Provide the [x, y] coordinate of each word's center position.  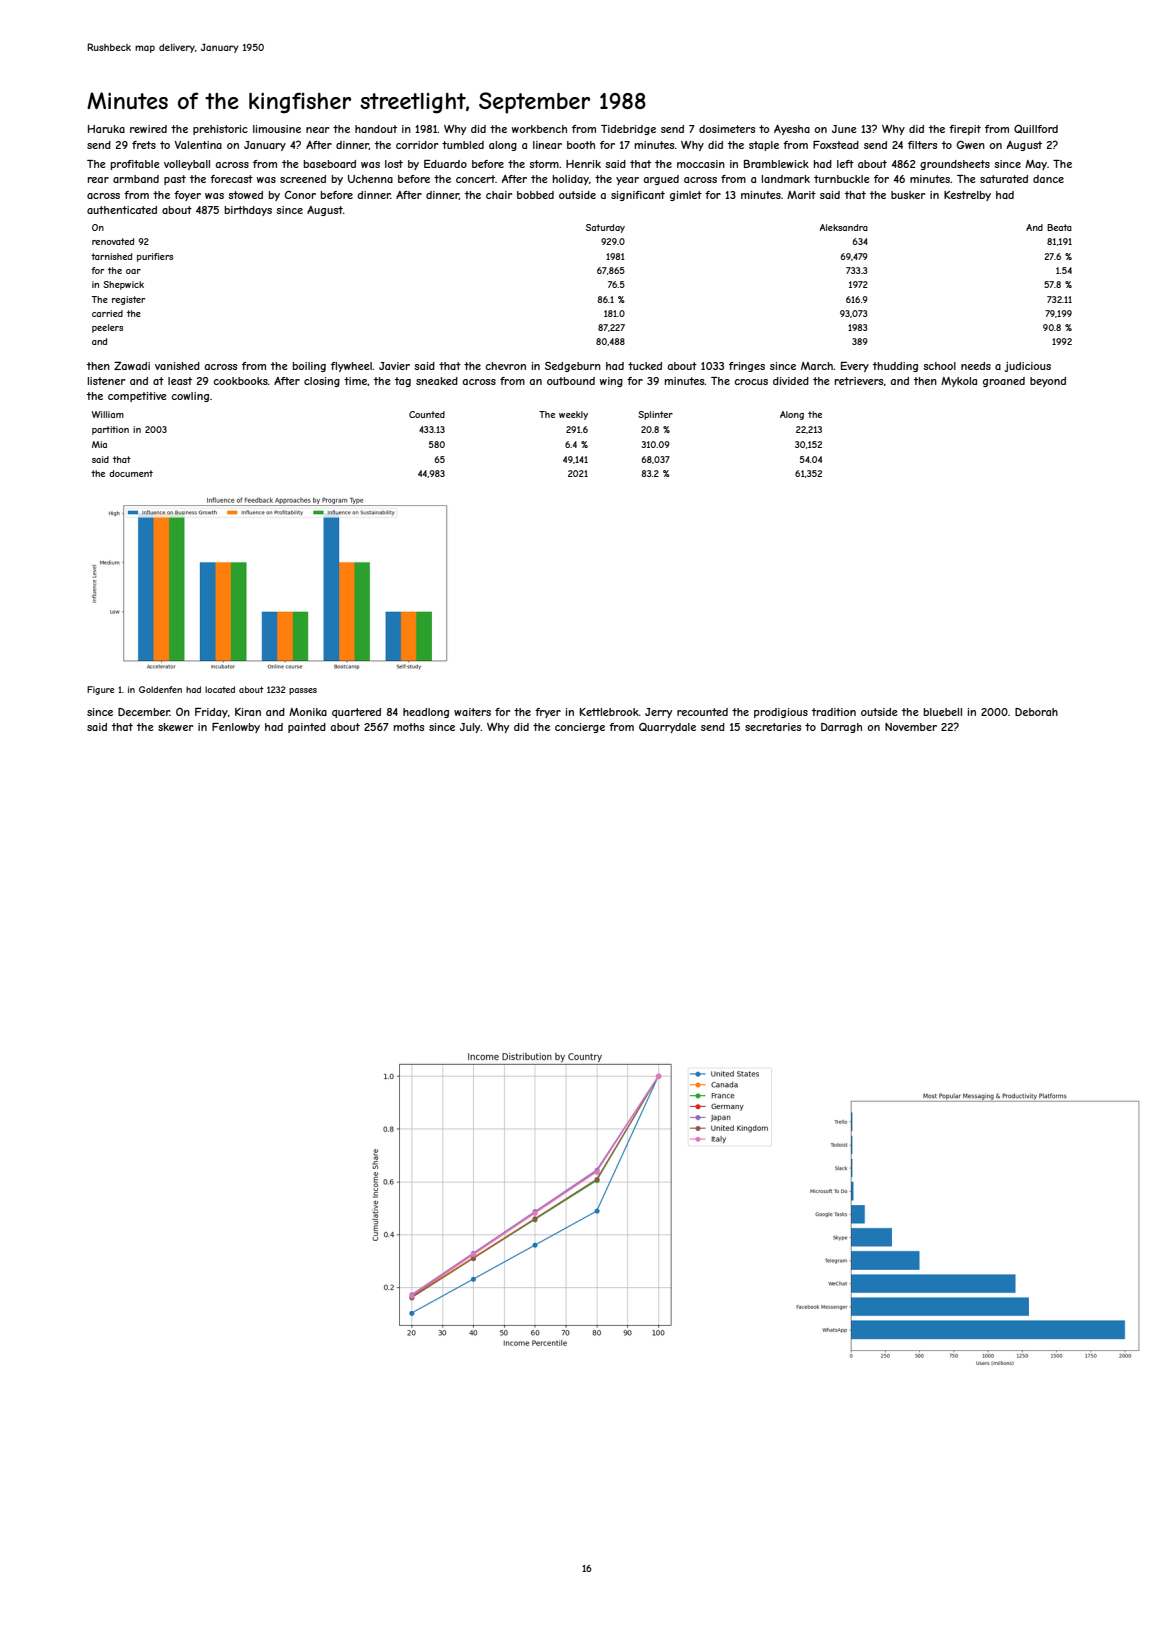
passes [303, 691]
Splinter [655, 415]
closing [322, 382]
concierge [580, 728]
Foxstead [836, 145]
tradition [834, 712]
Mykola [959, 382]
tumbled [463, 145]
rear [98, 180]
